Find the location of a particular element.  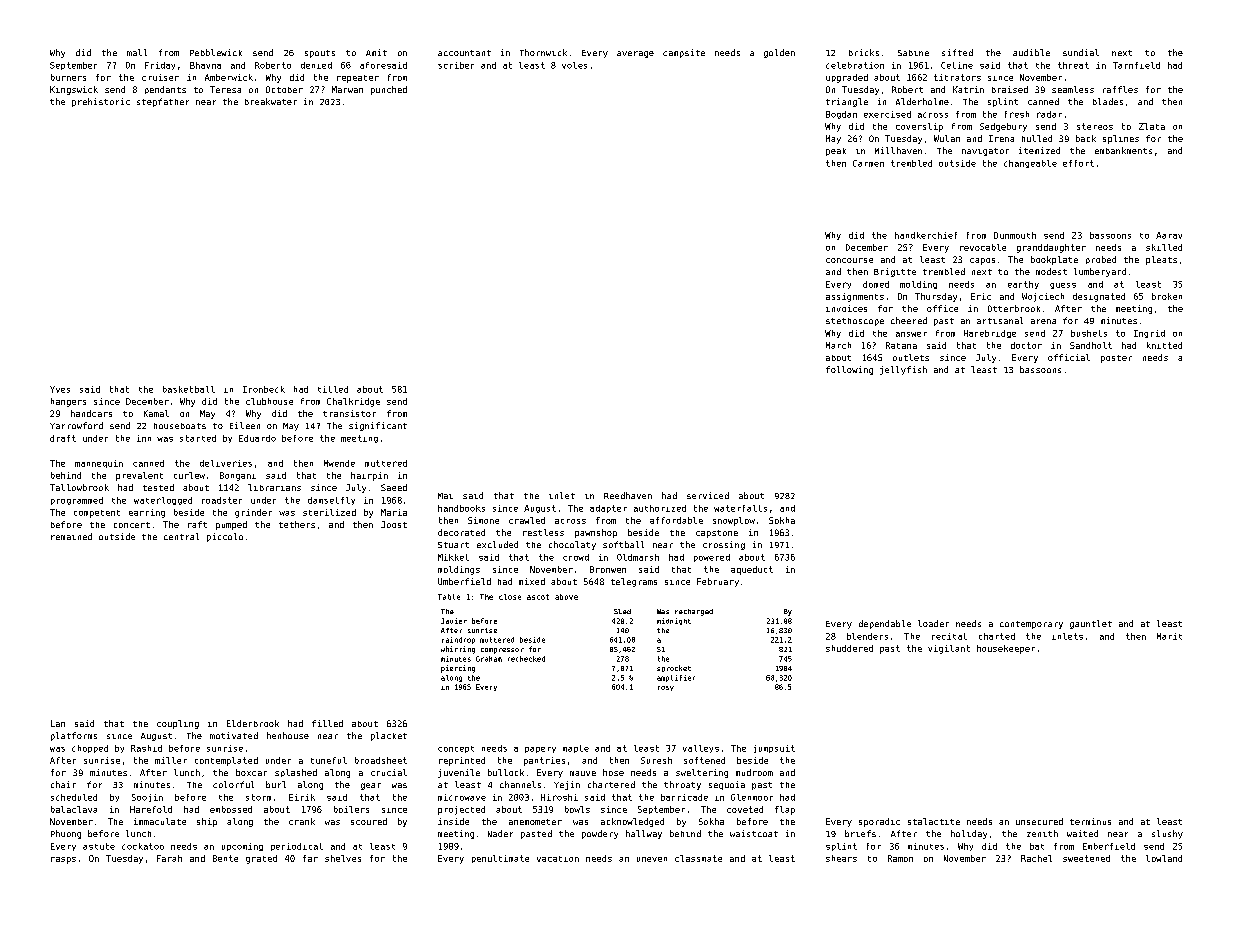

Yves is located at coordinates (60, 389).
